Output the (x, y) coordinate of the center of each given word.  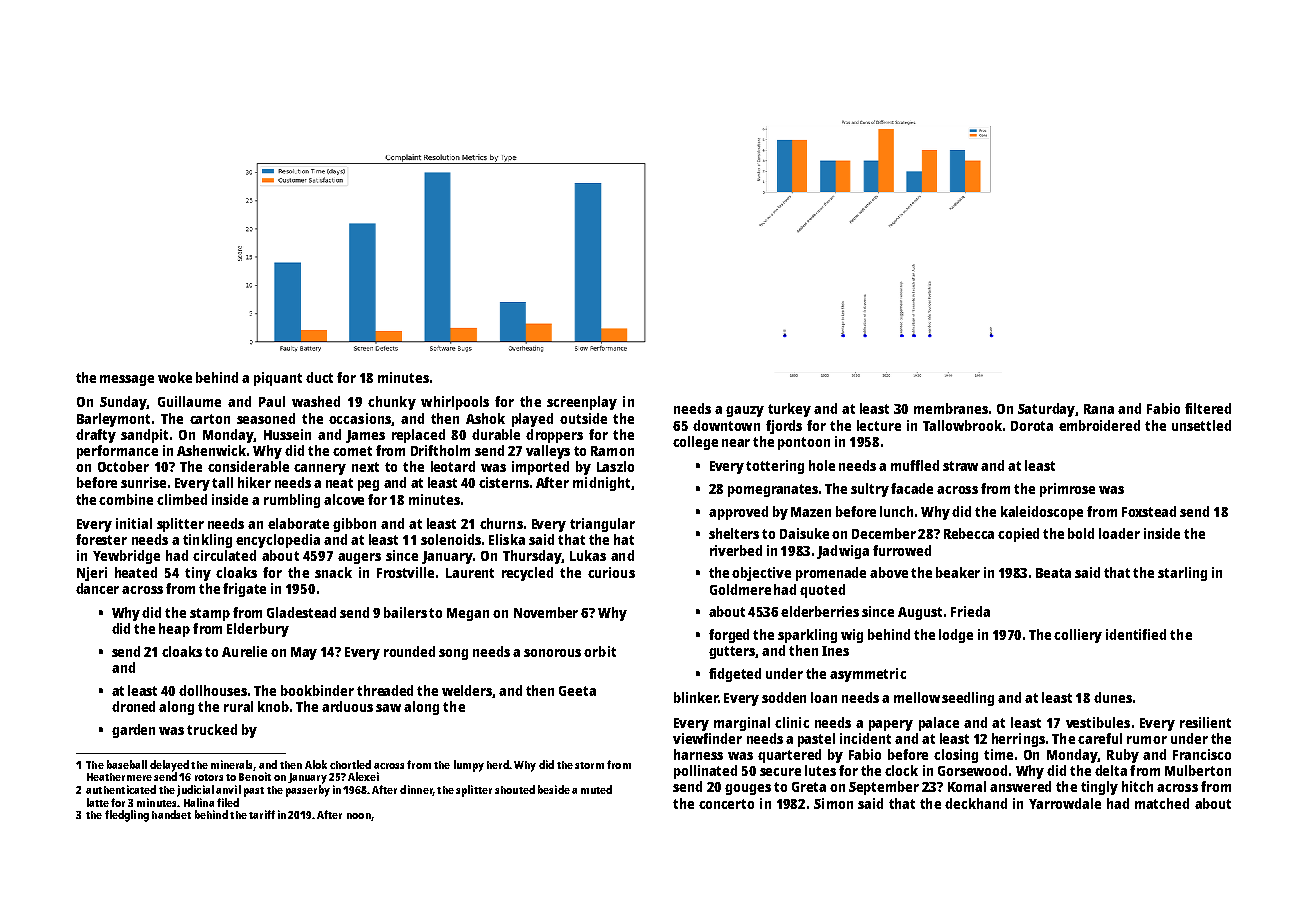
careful (1100, 738)
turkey (789, 410)
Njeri (92, 574)
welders (467, 691)
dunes (1113, 697)
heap (174, 630)
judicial (195, 791)
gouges (748, 789)
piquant (278, 379)
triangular (602, 525)
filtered (1208, 408)
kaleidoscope (1042, 513)
